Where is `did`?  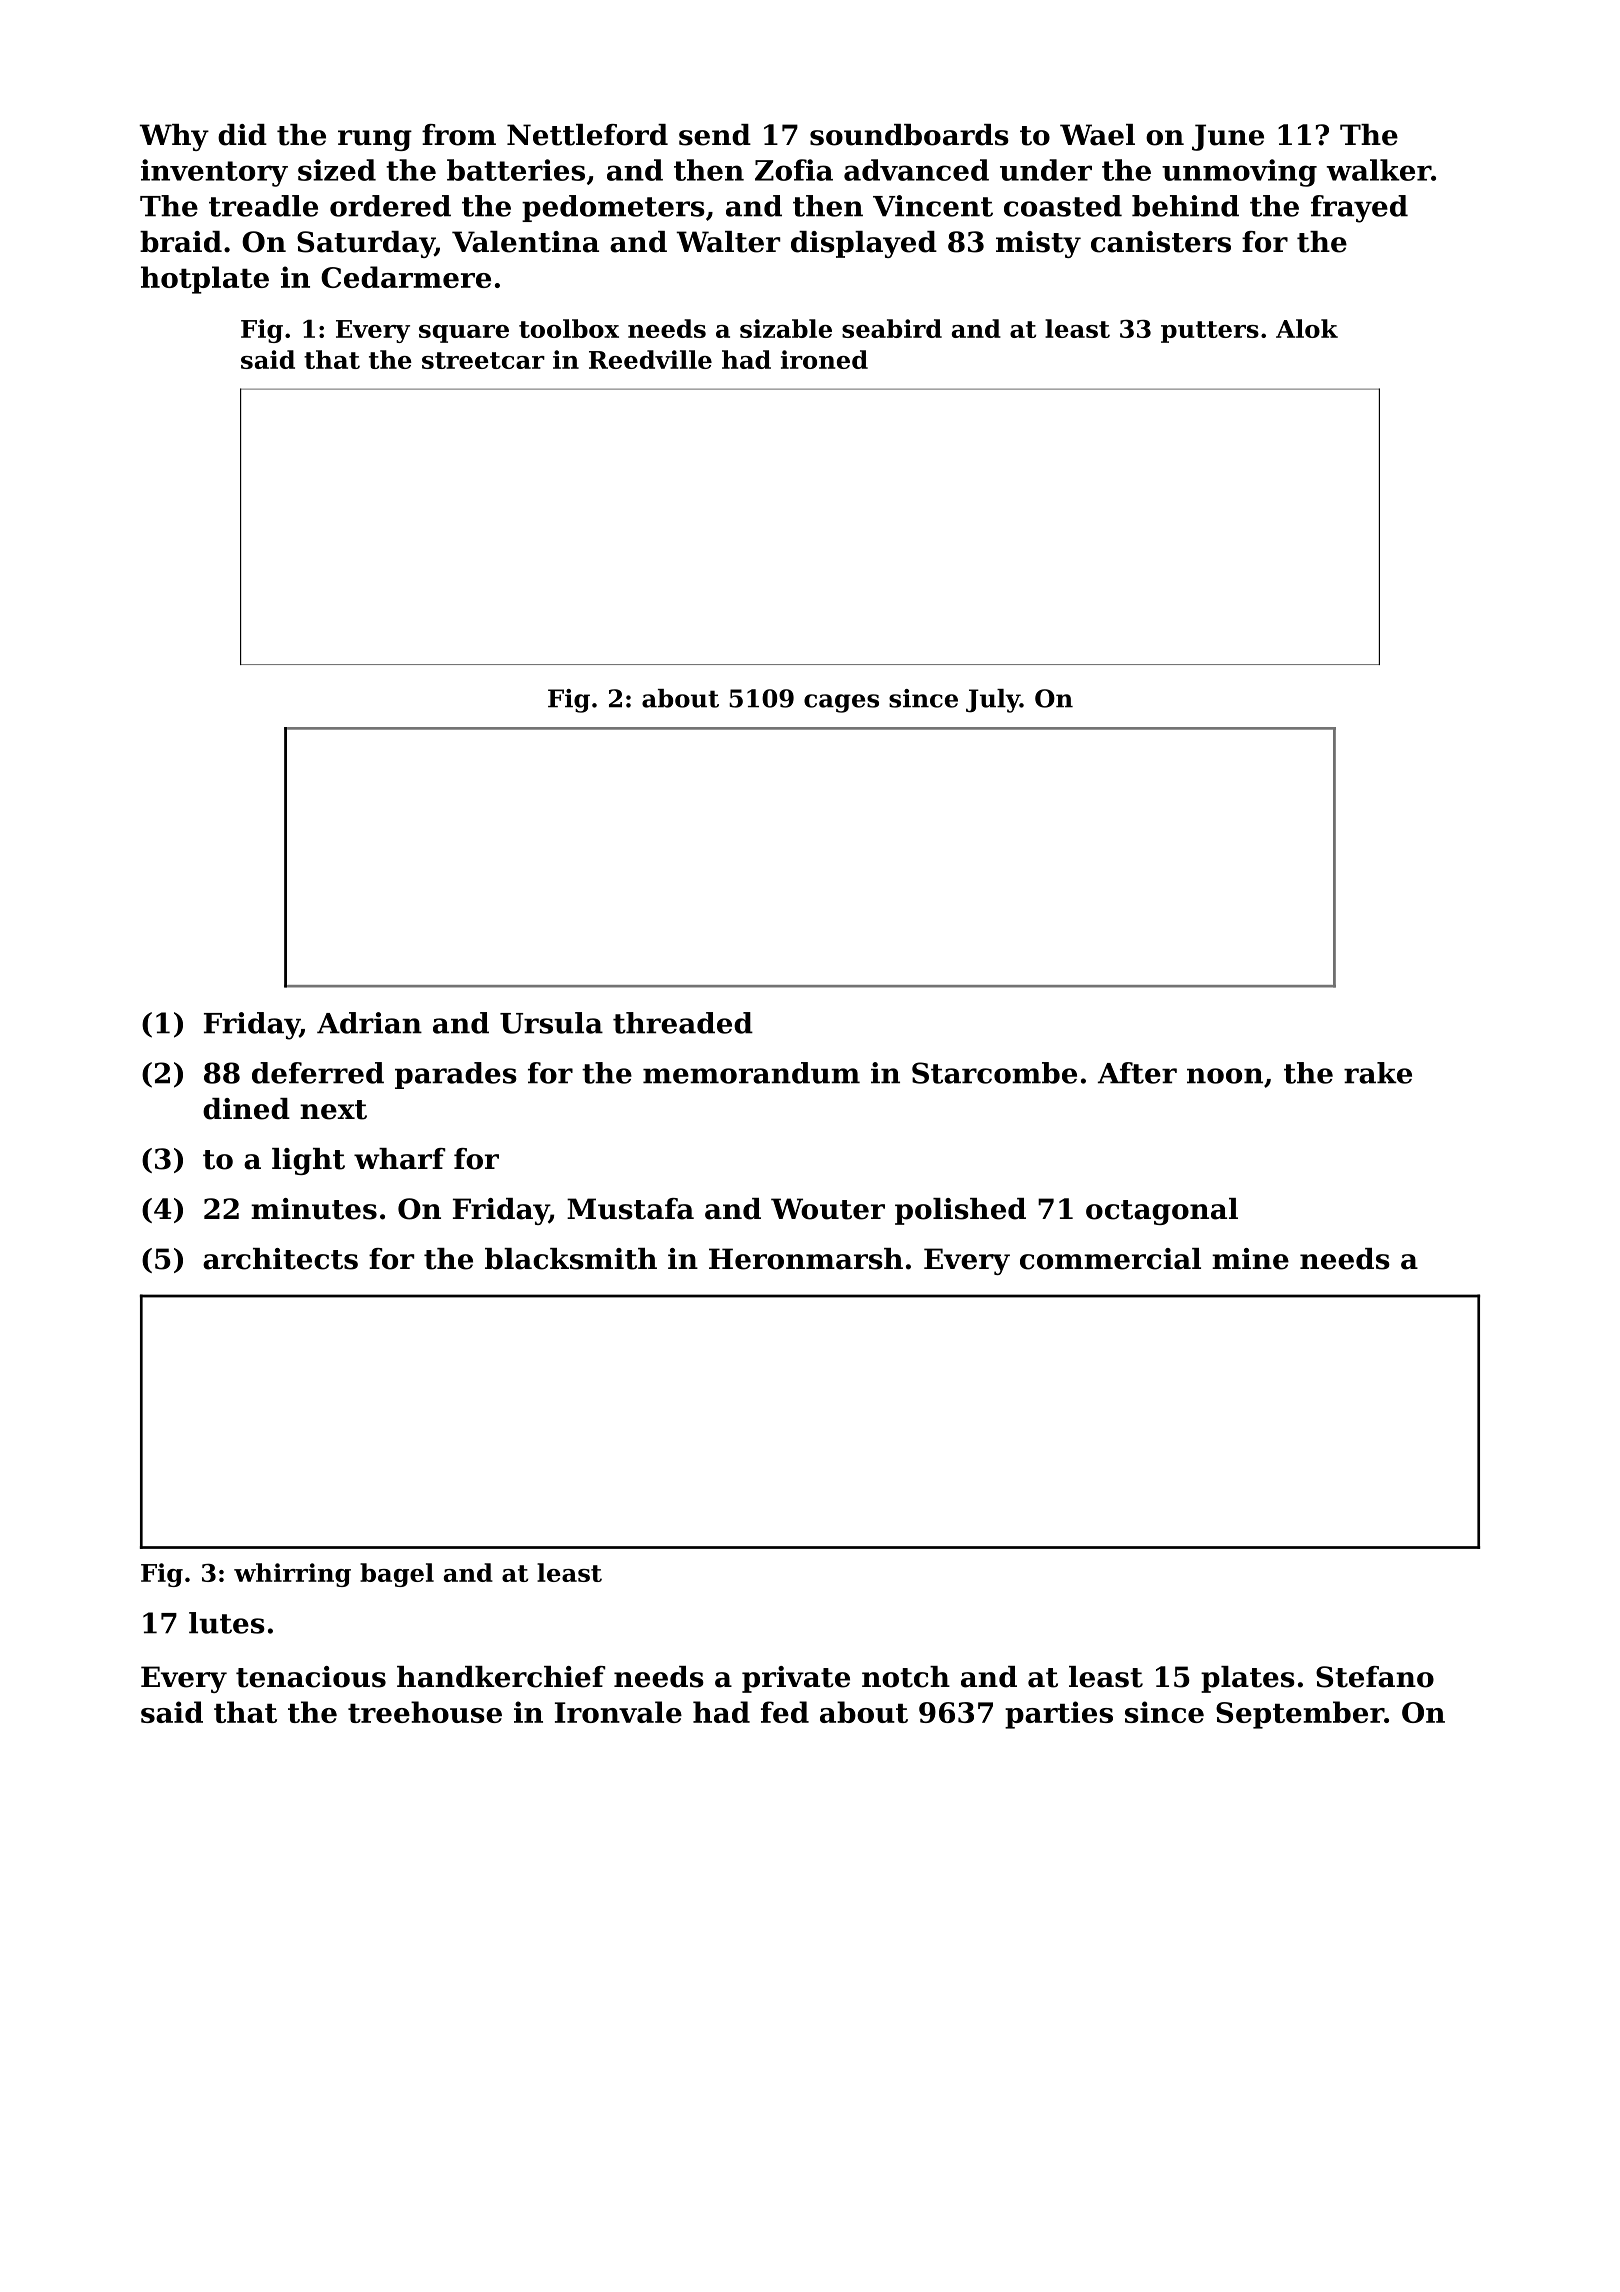
did is located at coordinates (242, 135).
